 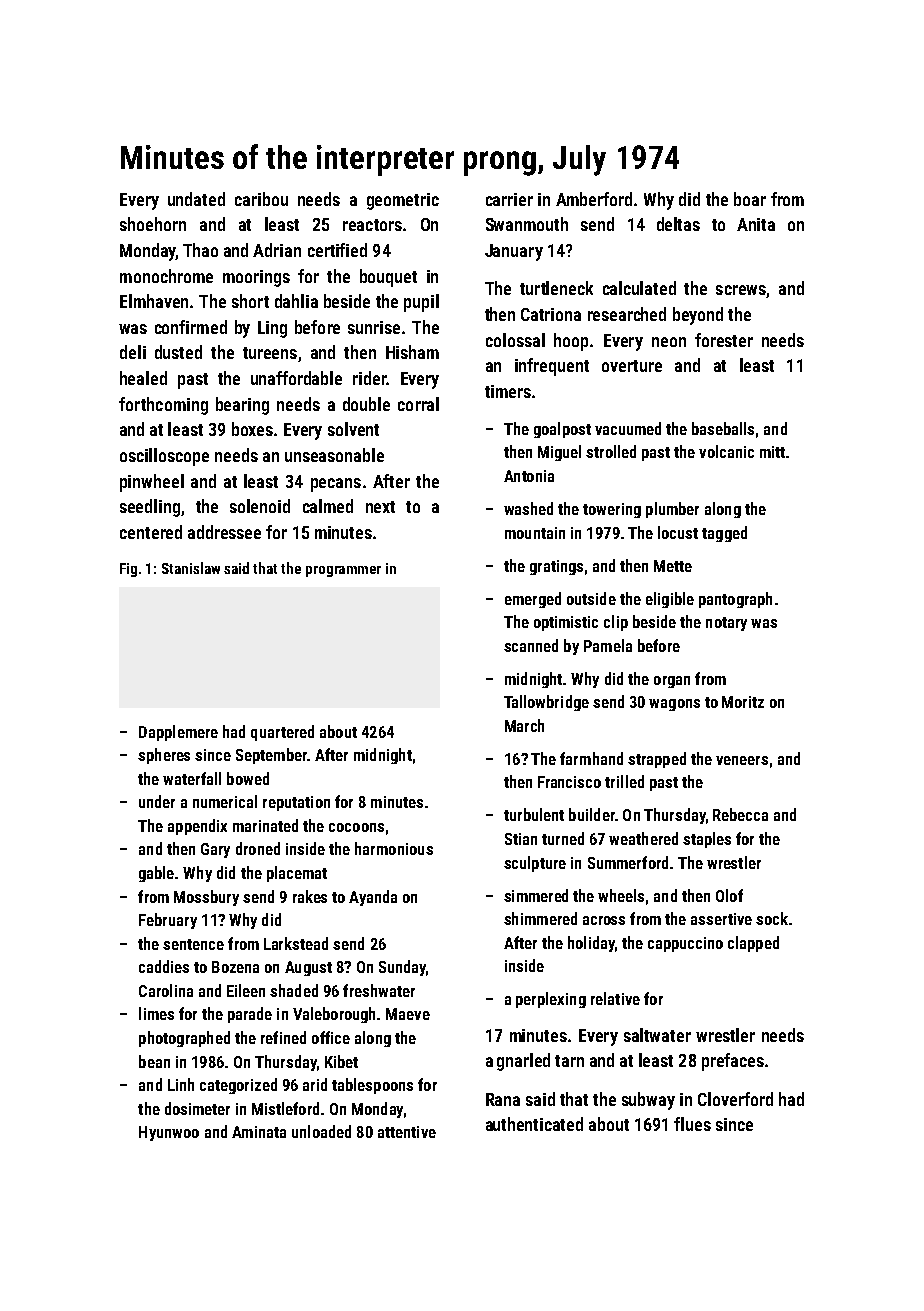 I want to click on unloaded, so click(x=321, y=1131).
